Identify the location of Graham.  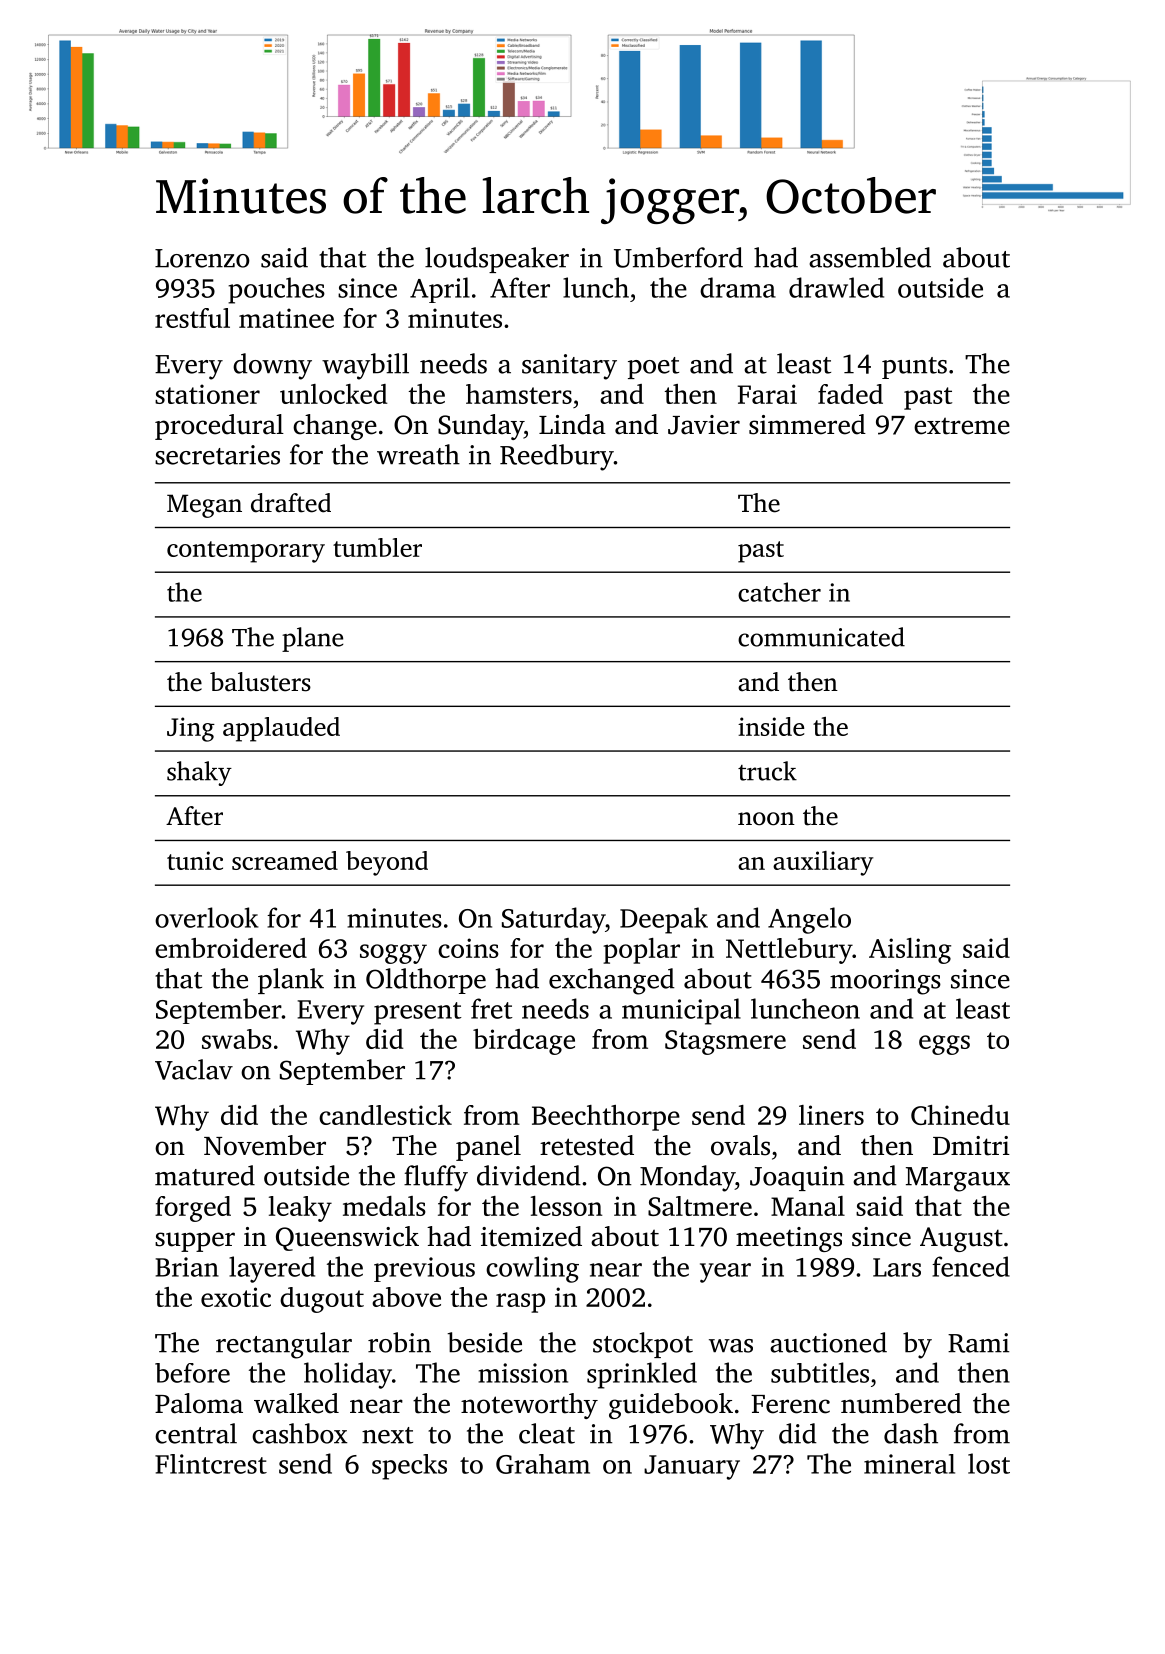
(543, 1464).
